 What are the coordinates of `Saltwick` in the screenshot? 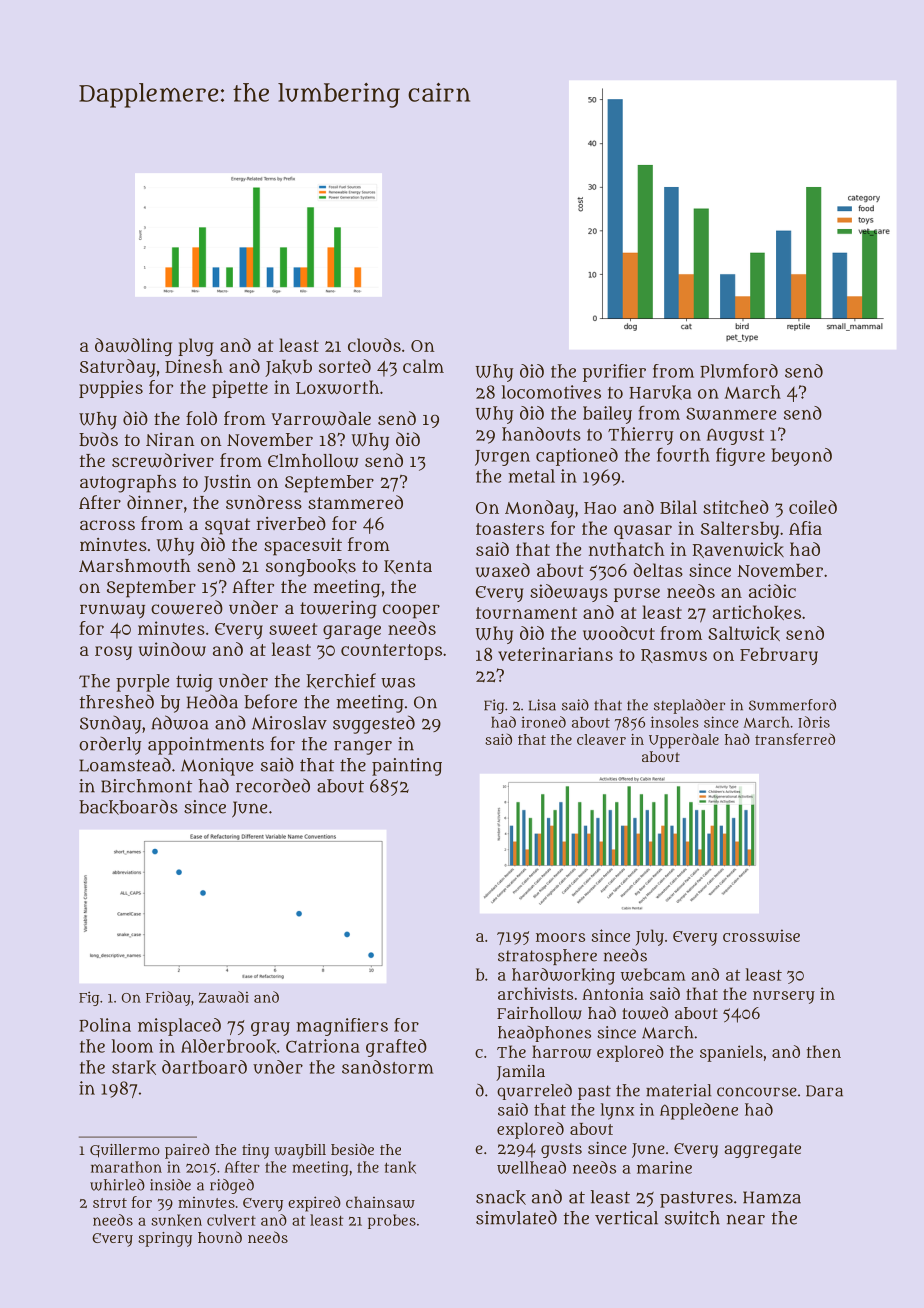 It's located at (744, 633).
